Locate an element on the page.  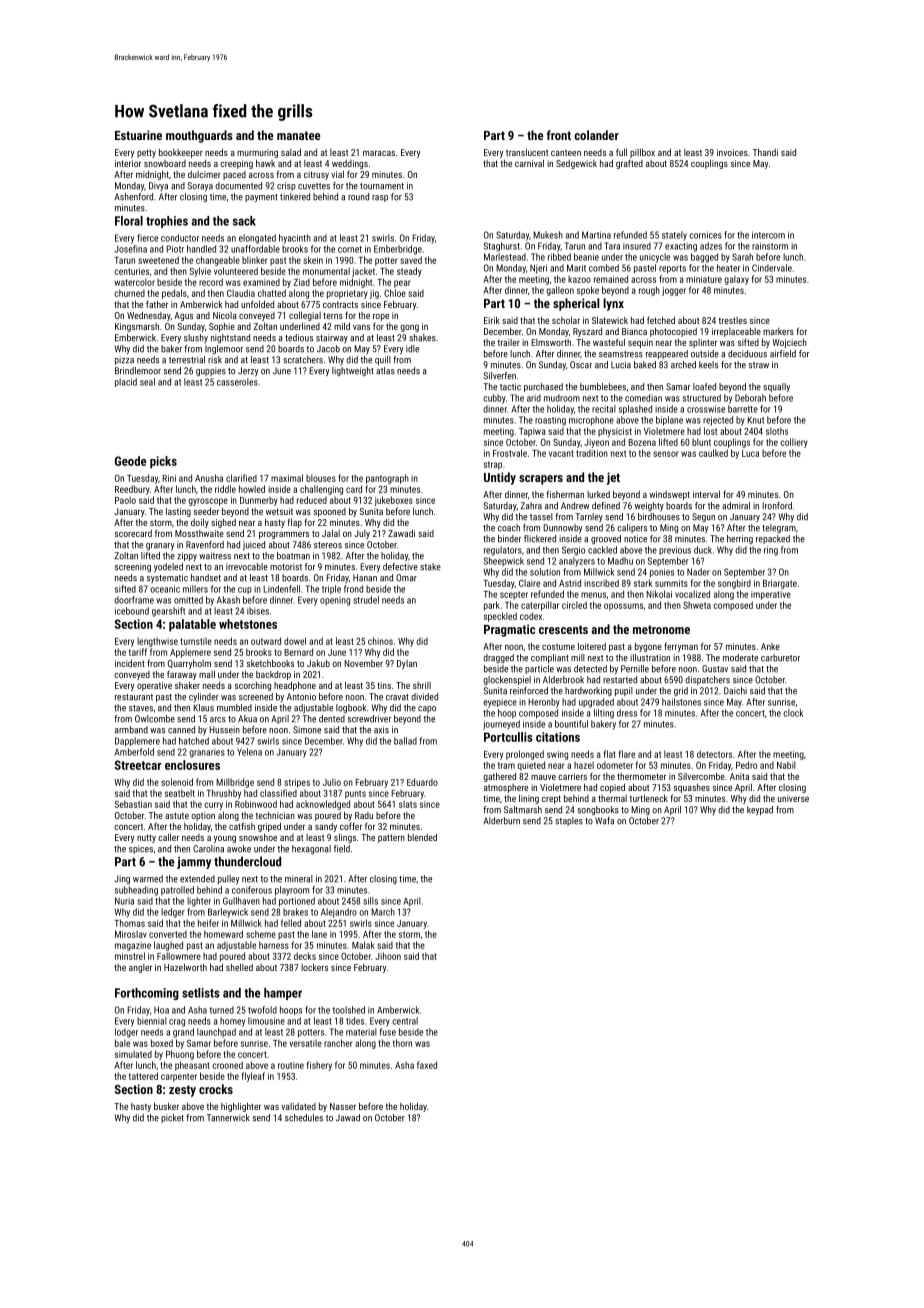
scrapers is located at coordinates (541, 480).
